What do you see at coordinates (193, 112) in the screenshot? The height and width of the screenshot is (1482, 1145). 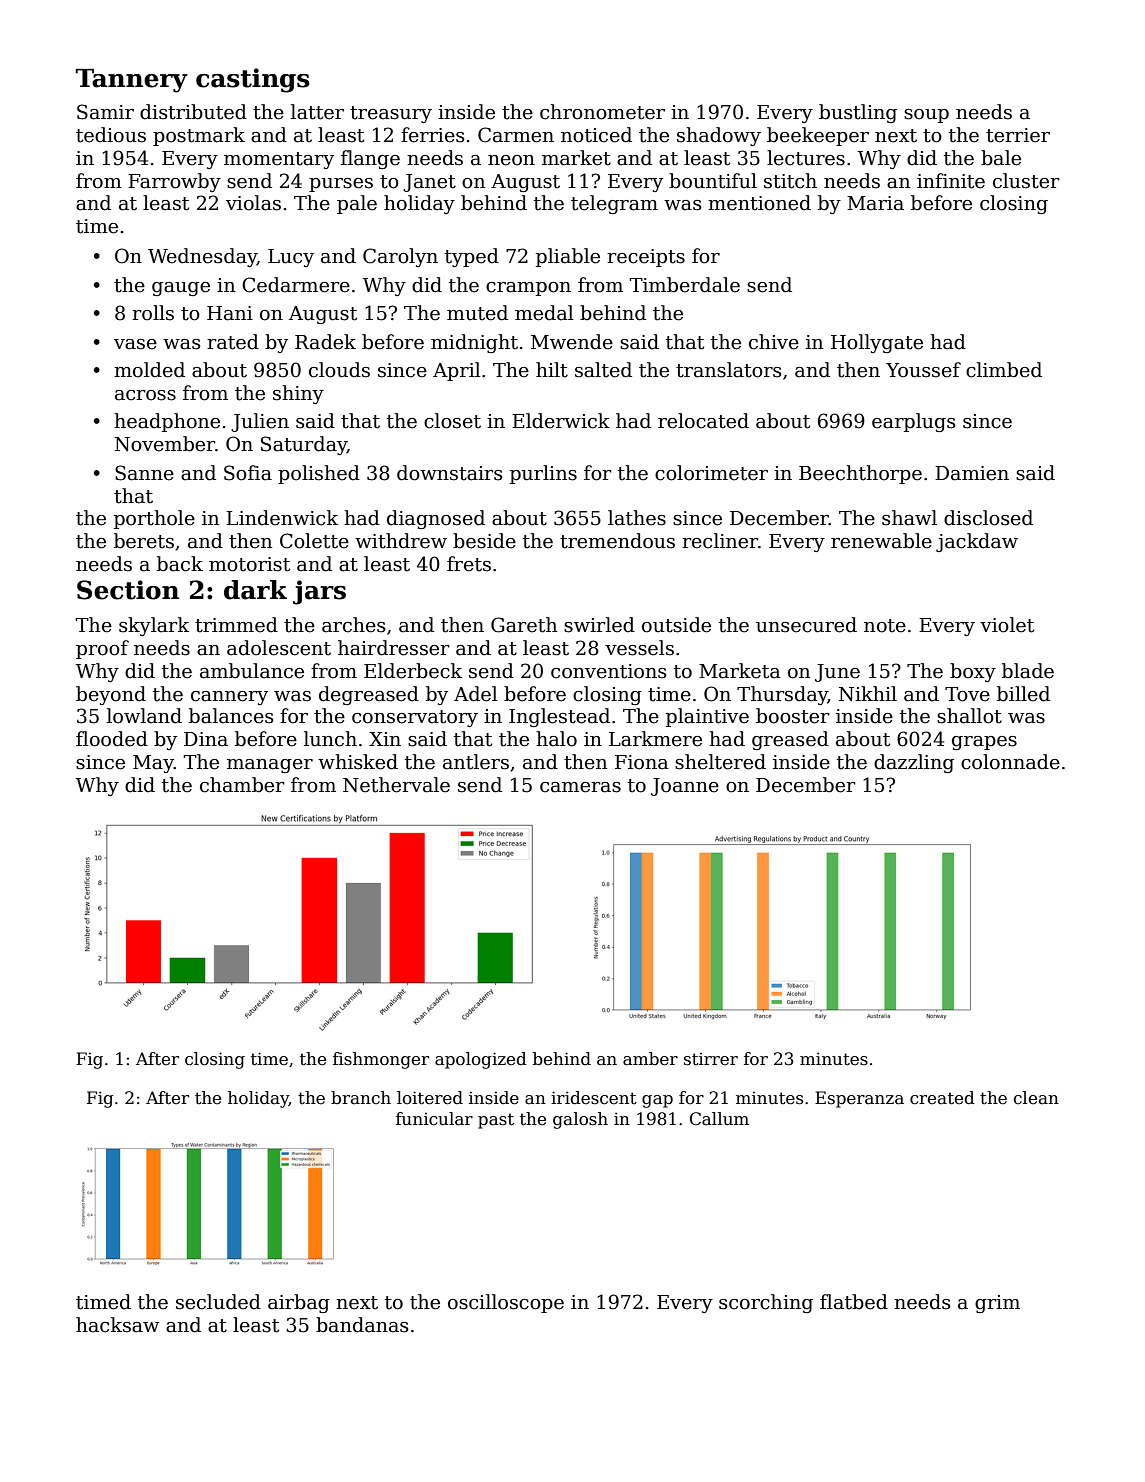 I see `distributed` at bounding box center [193, 112].
